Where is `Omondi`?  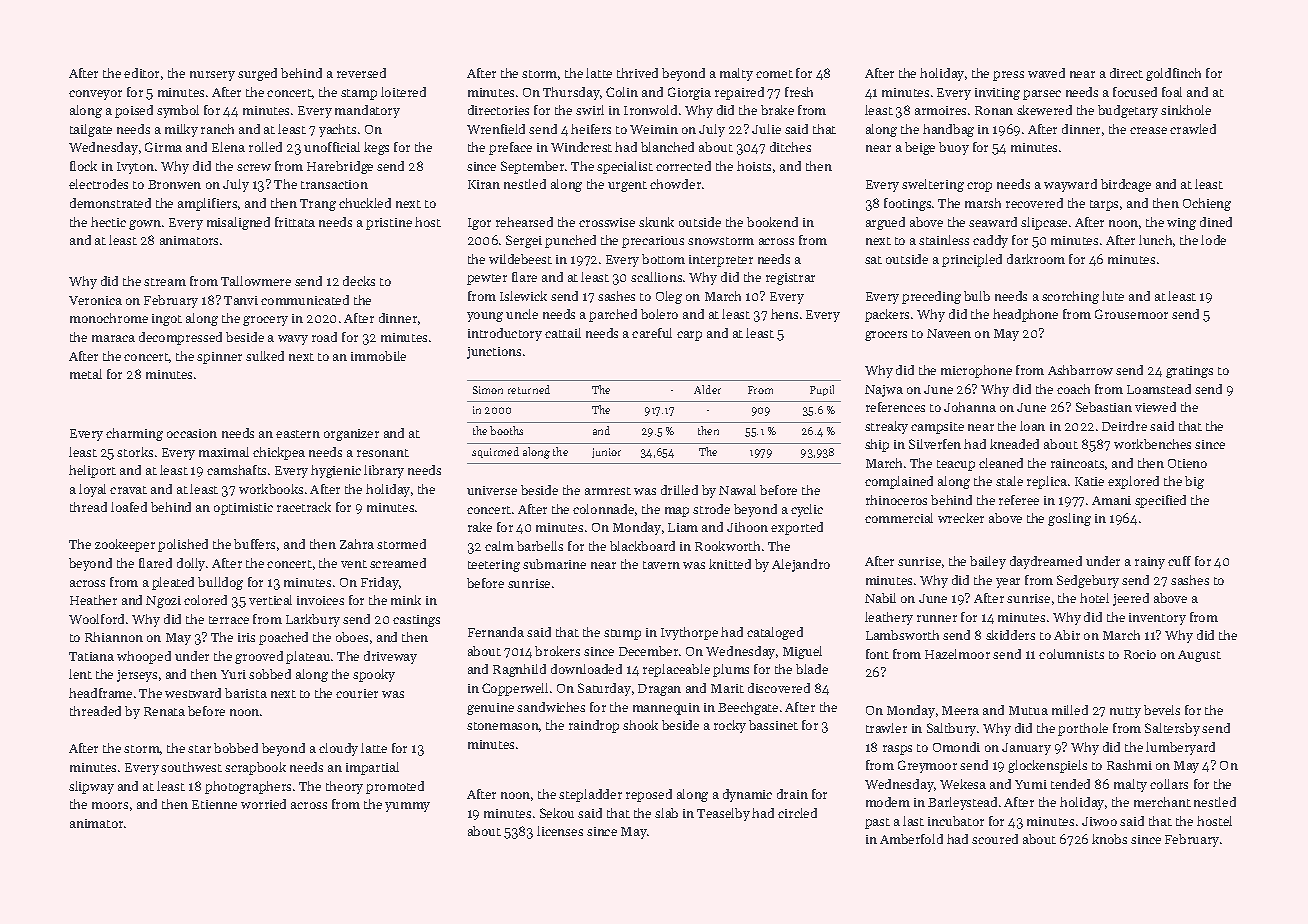 Omondi is located at coordinates (956, 747).
